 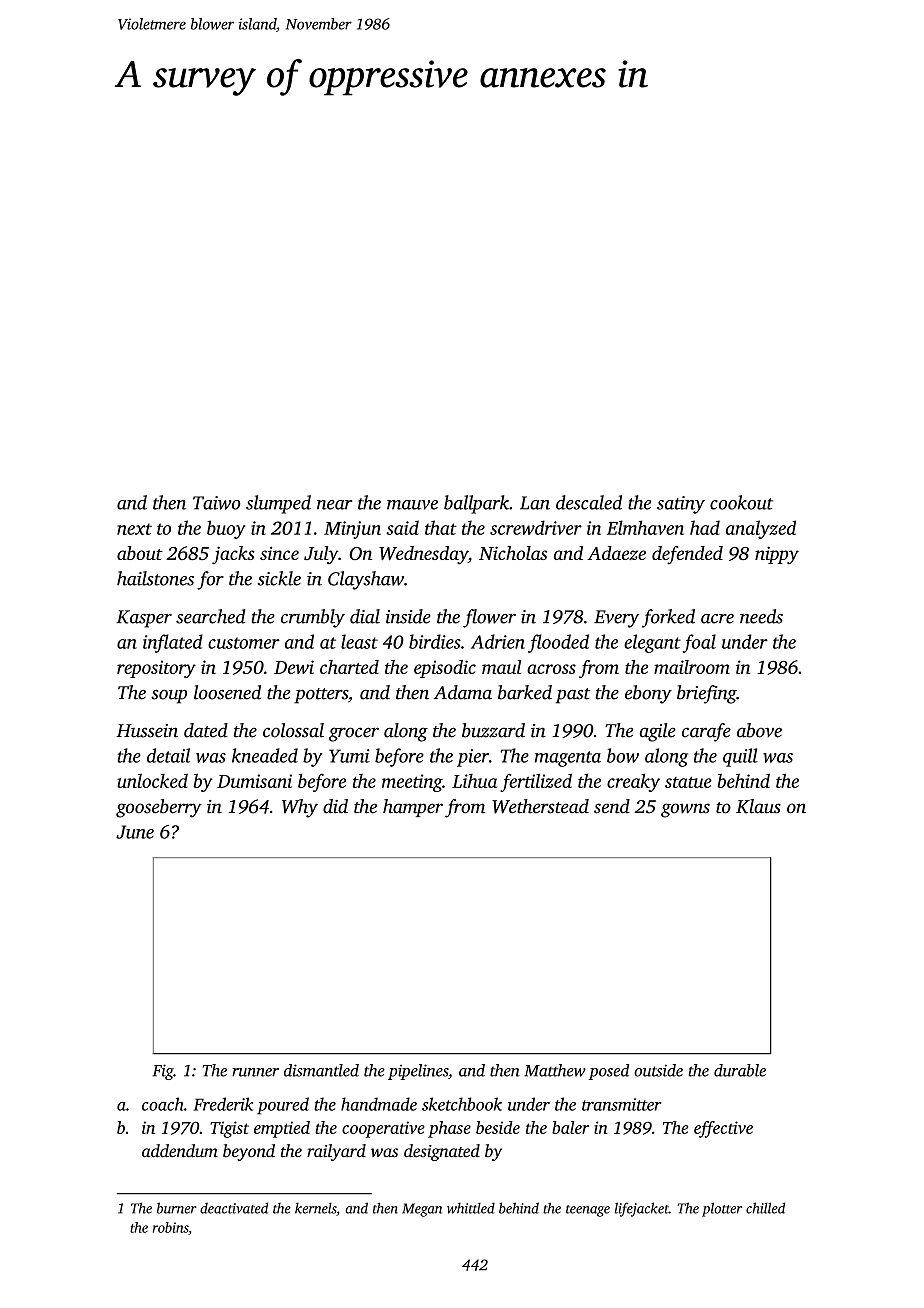 What do you see at coordinates (293, 730) in the screenshot?
I see `colossal` at bounding box center [293, 730].
